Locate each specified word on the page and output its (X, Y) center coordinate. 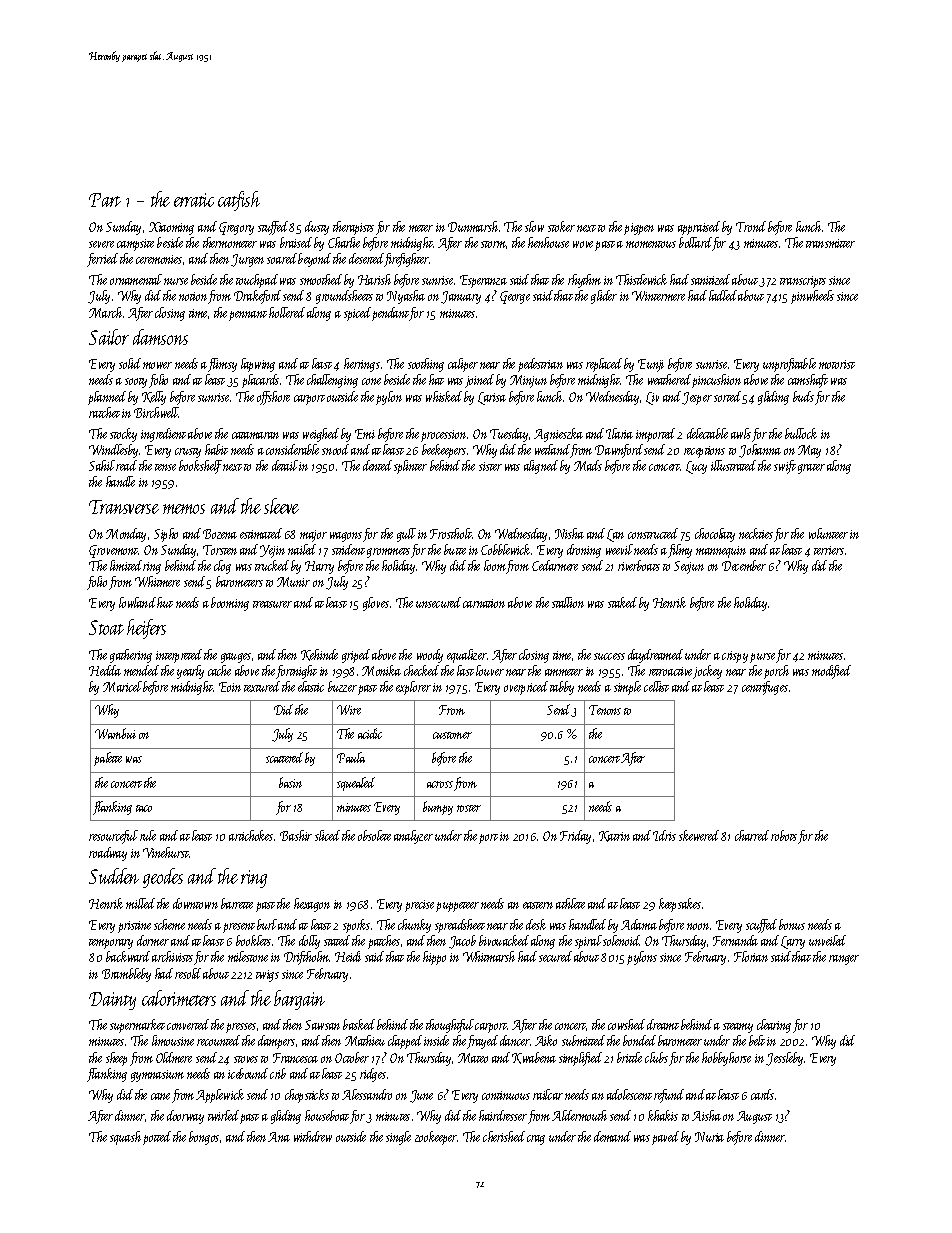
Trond (751, 226)
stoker (561, 226)
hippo (434, 958)
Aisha (706, 1115)
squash (125, 1138)
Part (105, 200)
